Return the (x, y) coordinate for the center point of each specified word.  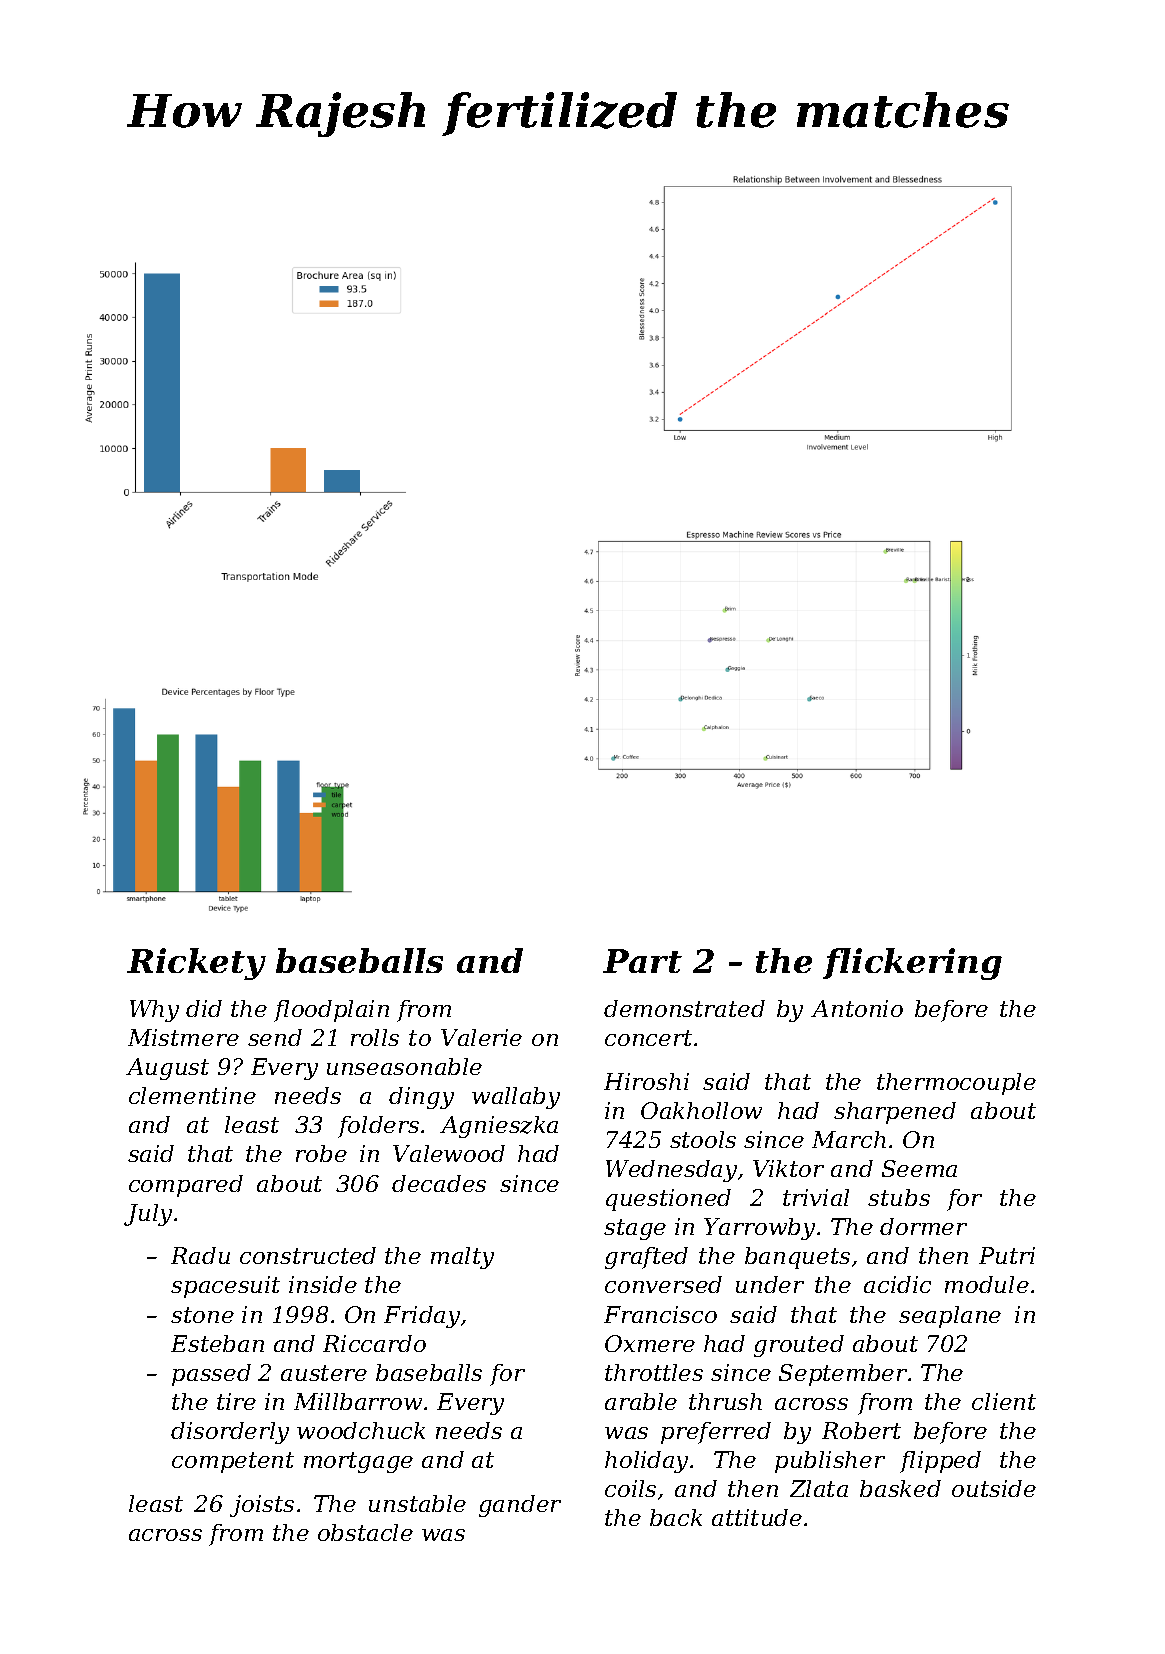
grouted (799, 1346)
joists (262, 1506)
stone (202, 1315)
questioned (668, 1200)
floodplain (331, 1011)
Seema (919, 1168)
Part (642, 961)
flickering (912, 964)
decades (439, 1183)
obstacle (365, 1532)
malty (462, 1258)
